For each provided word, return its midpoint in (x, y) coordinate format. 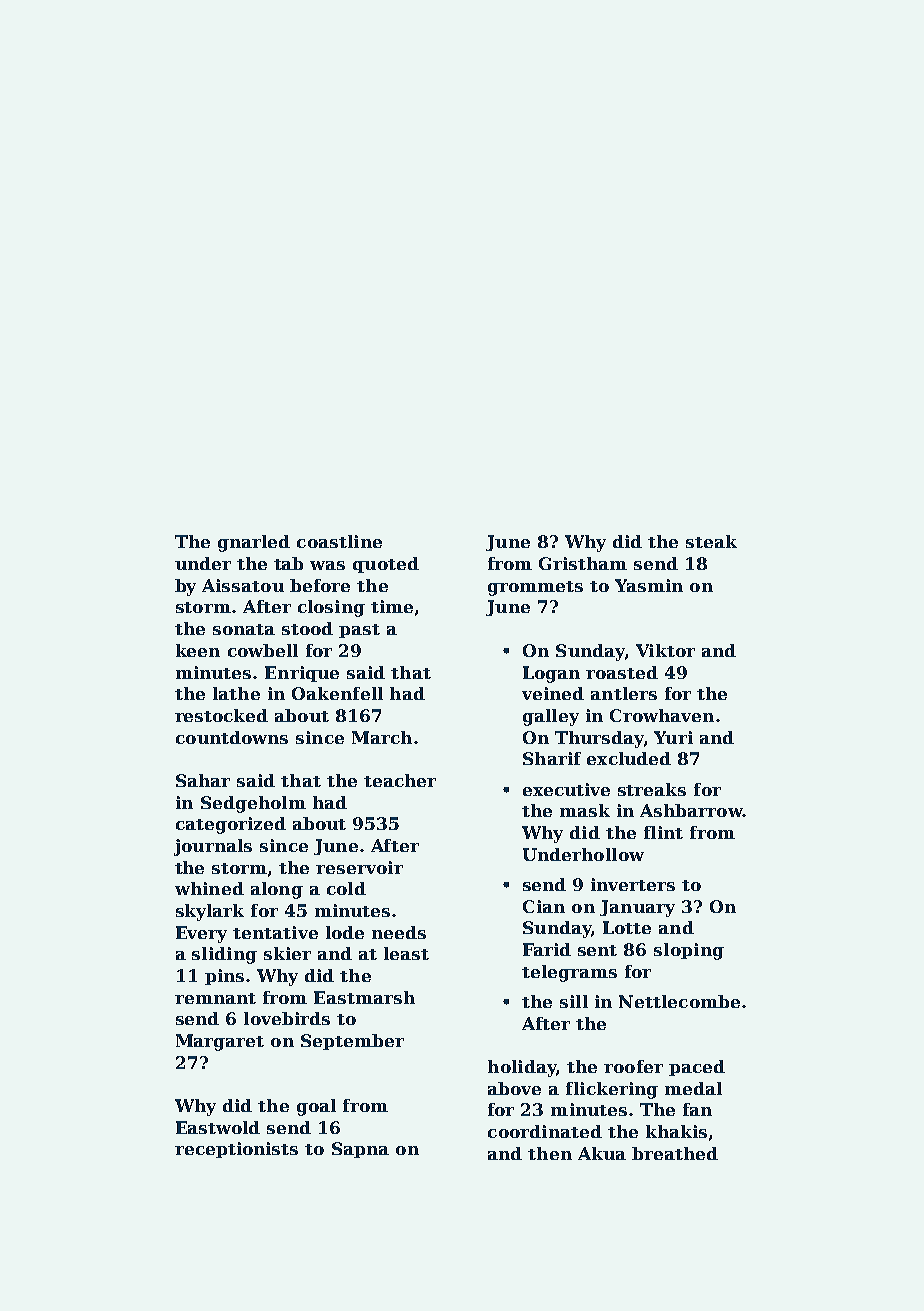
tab (288, 563)
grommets (535, 588)
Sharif (552, 758)
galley (551, 717)
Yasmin (649, 585)
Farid (547, 949)
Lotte (627, 927)
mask (585, 810)
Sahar (203, 780)
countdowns (232, 737)
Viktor (665, 650)
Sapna (360, 1150)
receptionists (236, 1150)
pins (224, 977)
